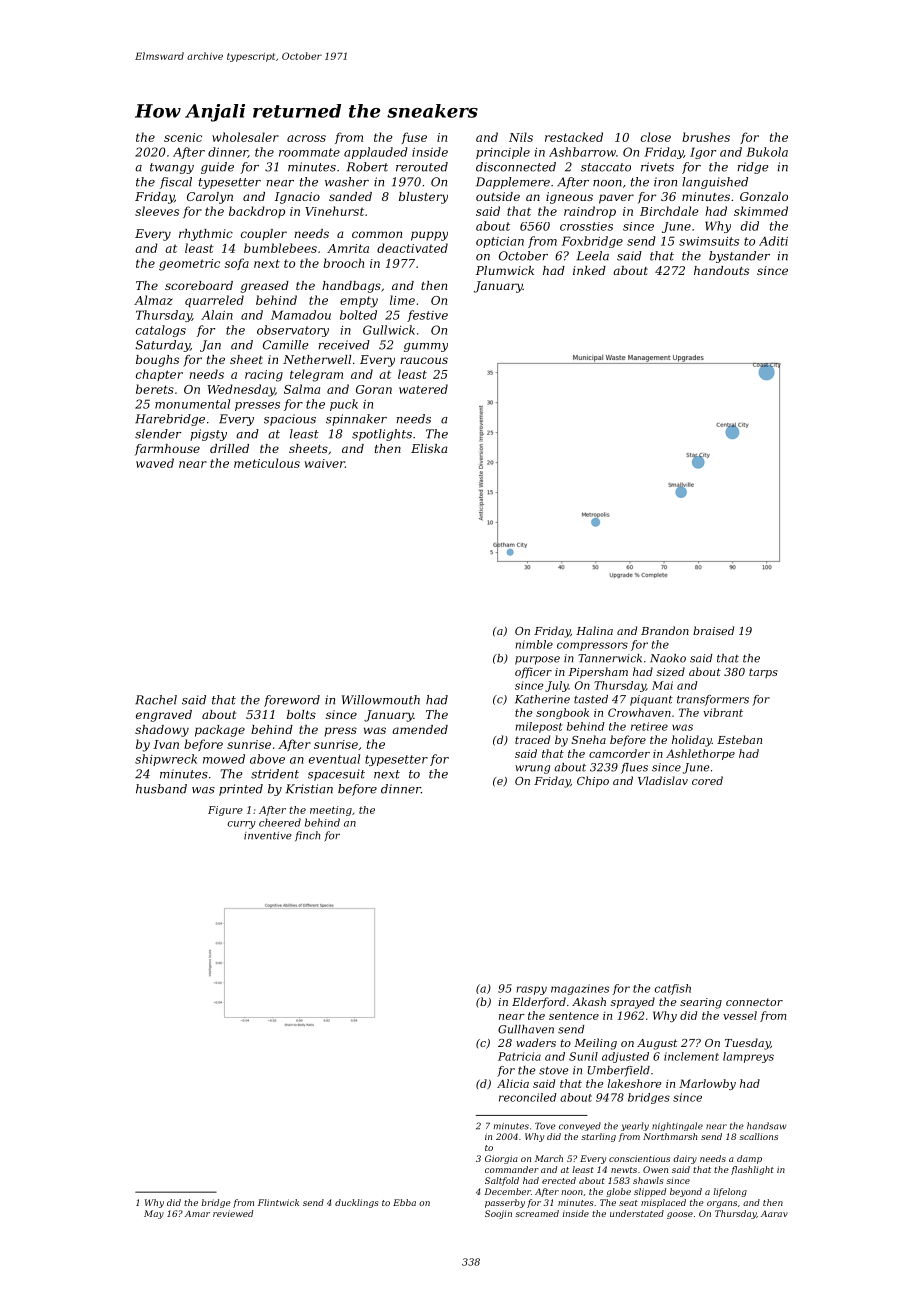  What do you see at coordinates (278, 1202) in the screenshot?
I see `Flintwick` at bounding box center [278, 1202].
